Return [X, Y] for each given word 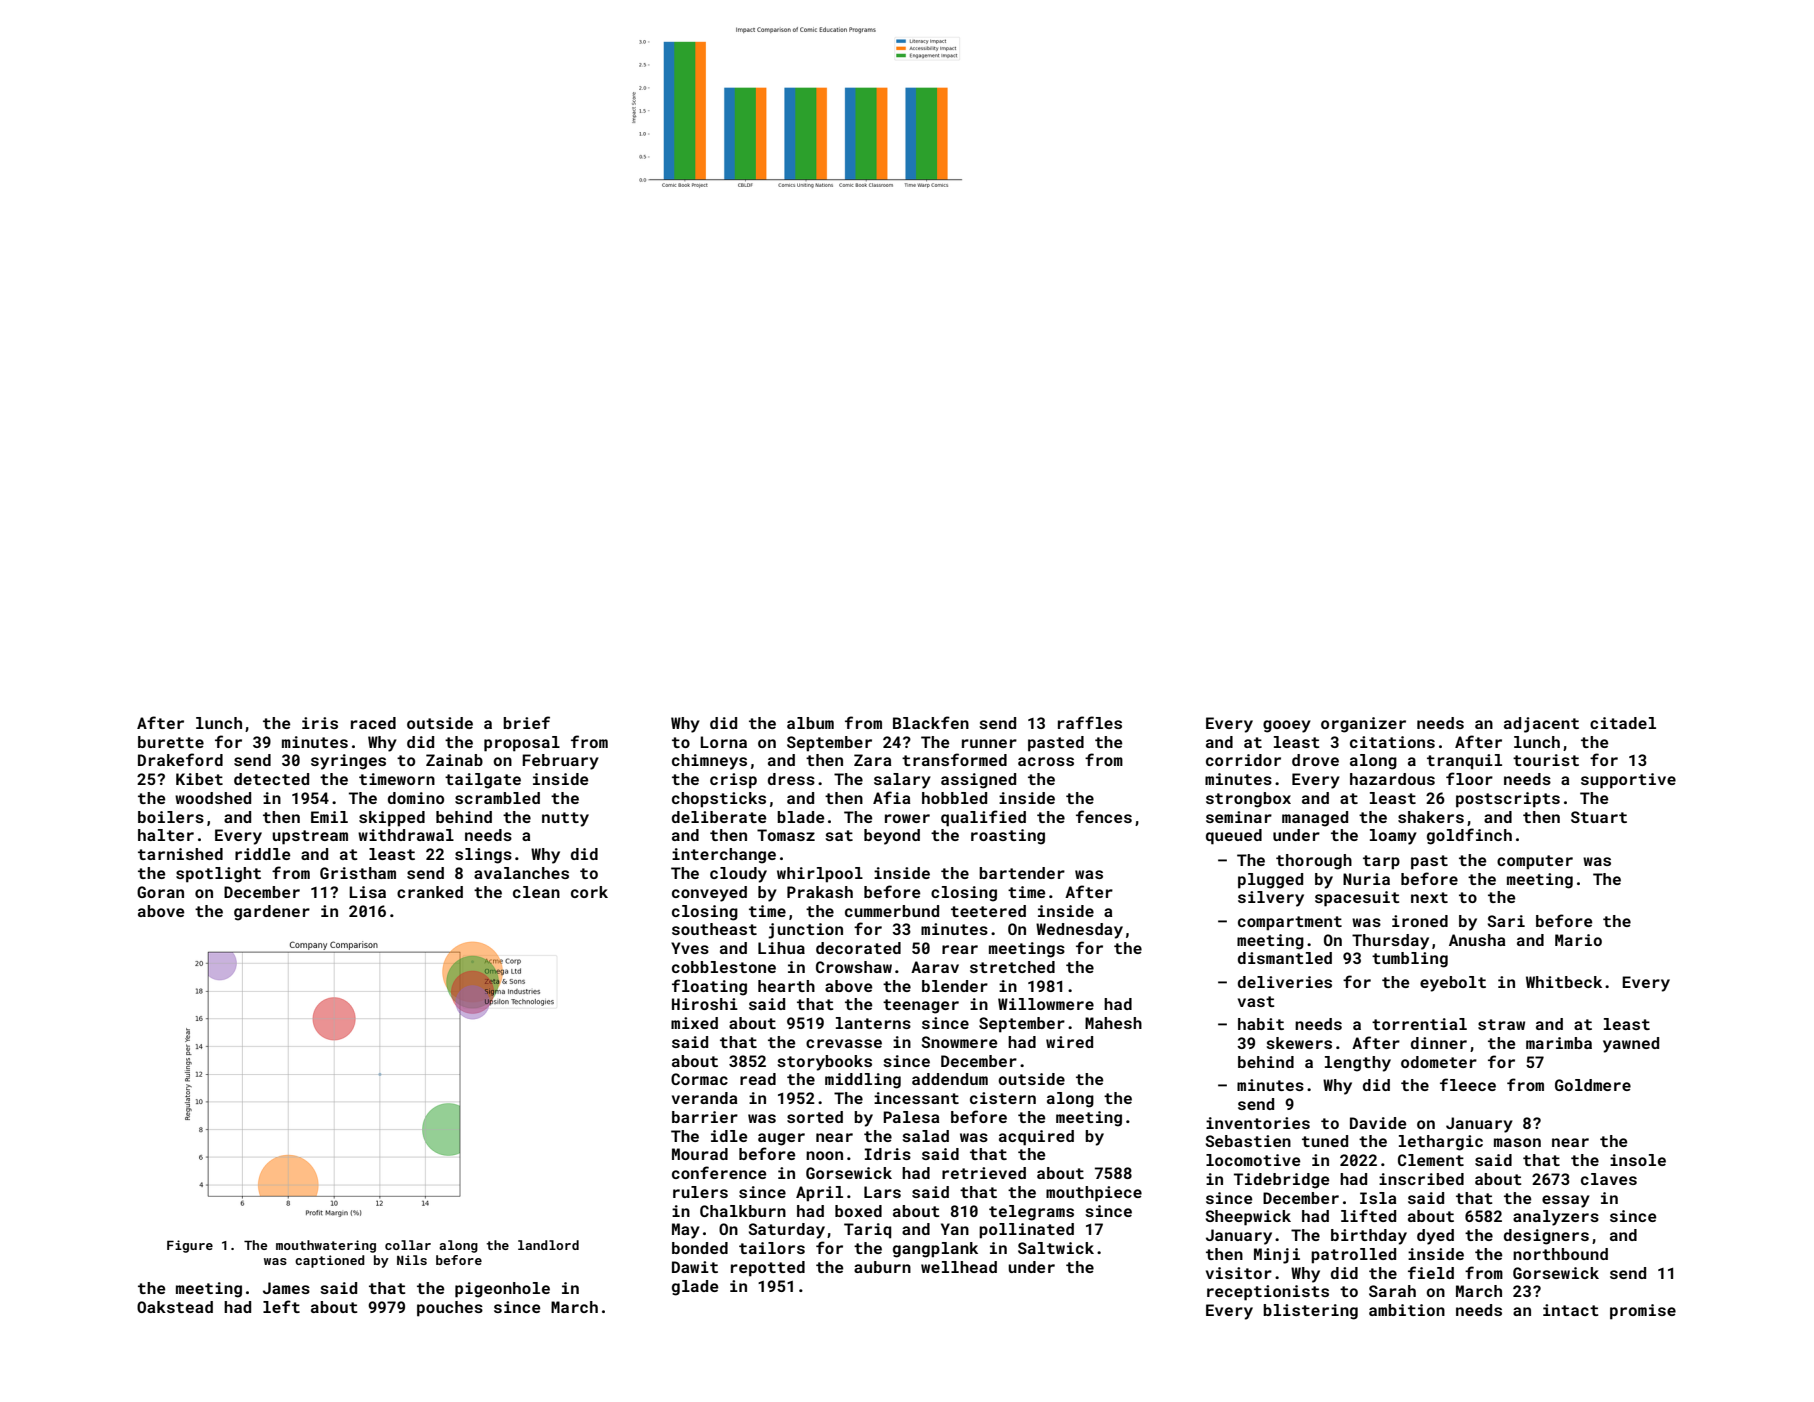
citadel [1623, 723]
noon [824, 1155]
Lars [882, 1192]
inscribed [1421, 1179]
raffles [1090, 722]
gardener [272, 913]
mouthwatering [326, 1246]
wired [1069, 1042]
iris [320, 723]
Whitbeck [1564, 982]
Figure [190, 1246]
